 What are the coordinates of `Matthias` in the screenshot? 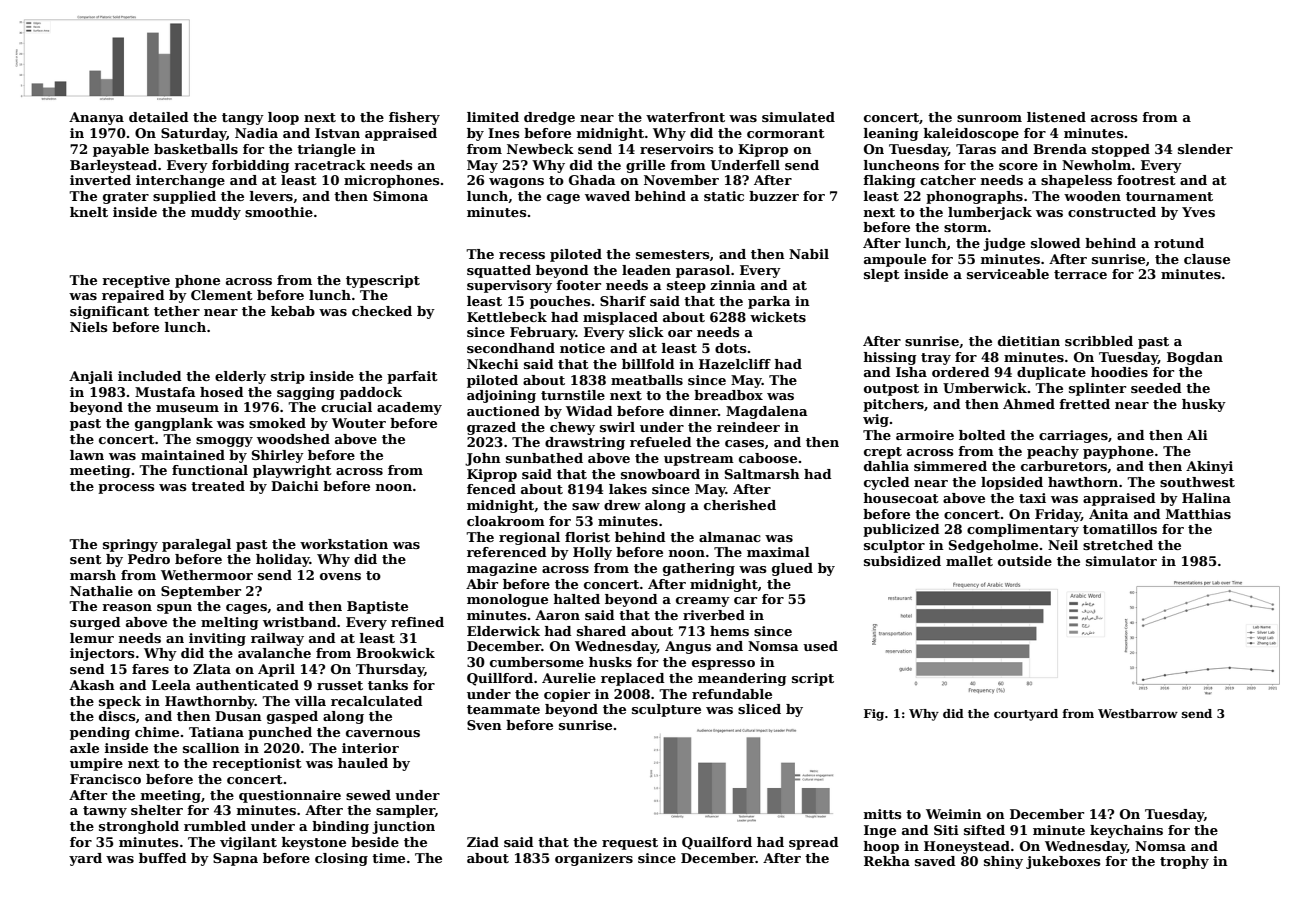 It's located at (1198, 514).
